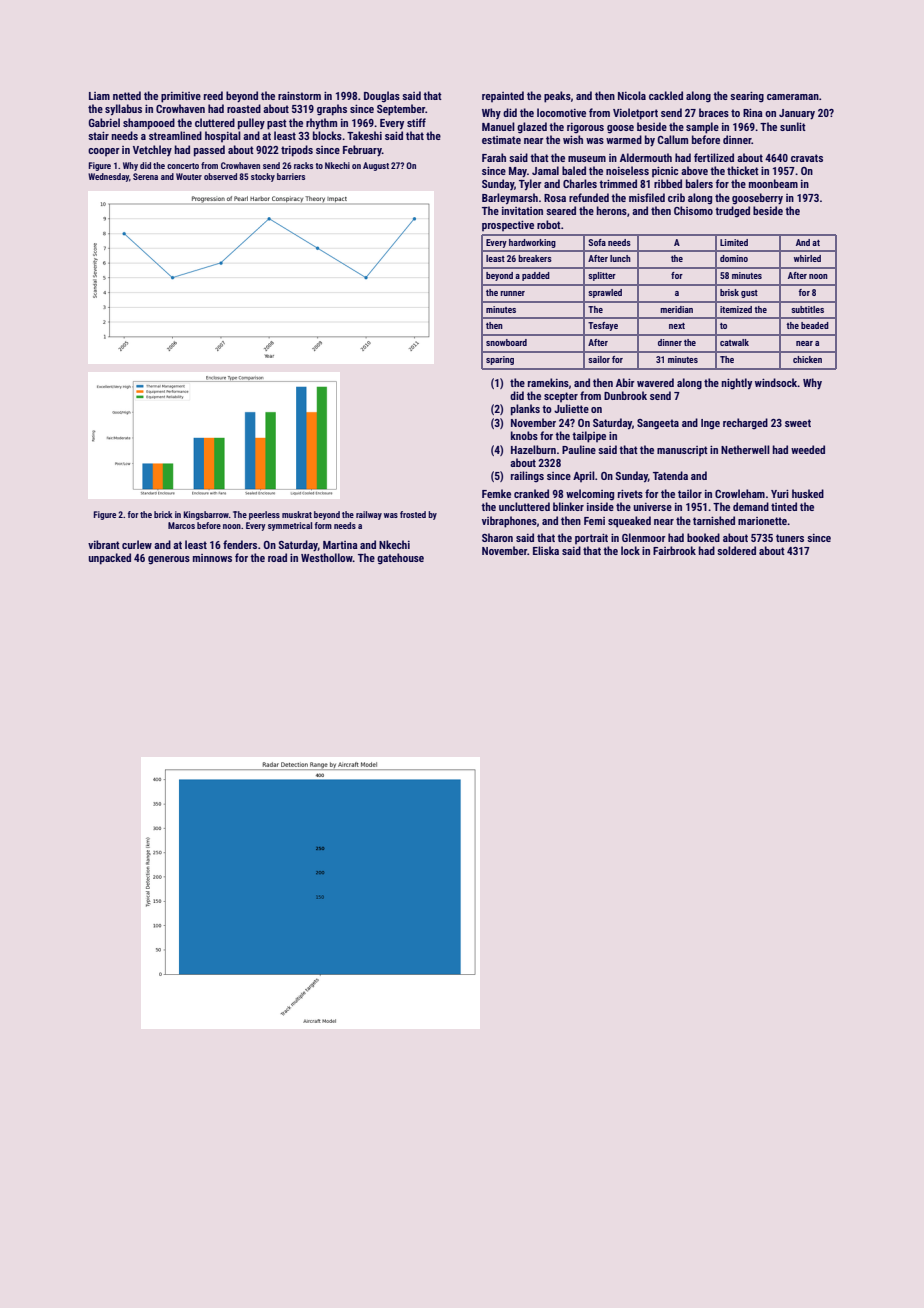 The height and width of the screenshot is (1308, 924). Describe the element at coordinates (501, 140) in the screenshot. I see `estimate` at that location.
